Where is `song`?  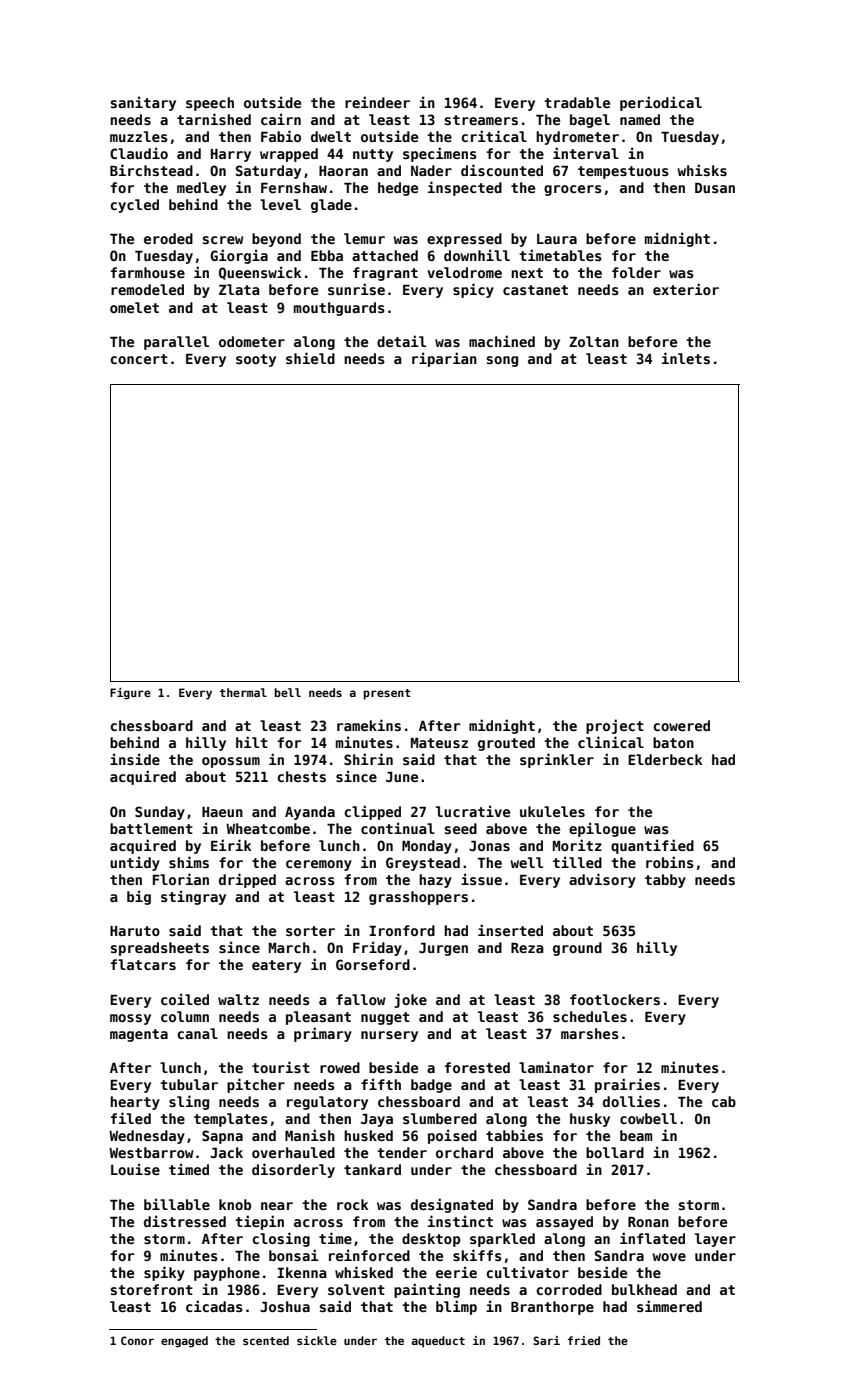 song is located at coordinates (502, 361).
